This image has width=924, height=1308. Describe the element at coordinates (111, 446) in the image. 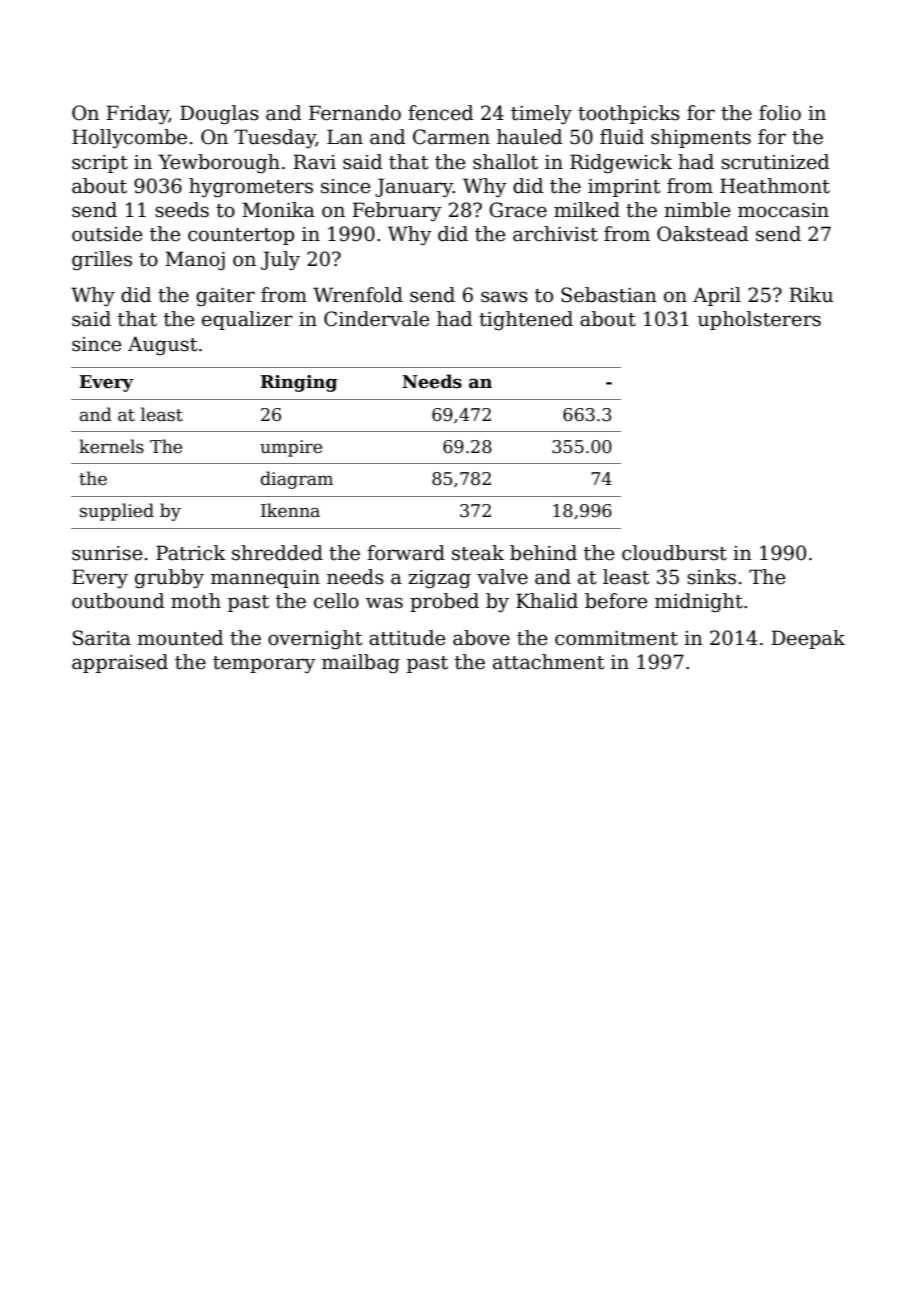

I see `kernels` at that location.
